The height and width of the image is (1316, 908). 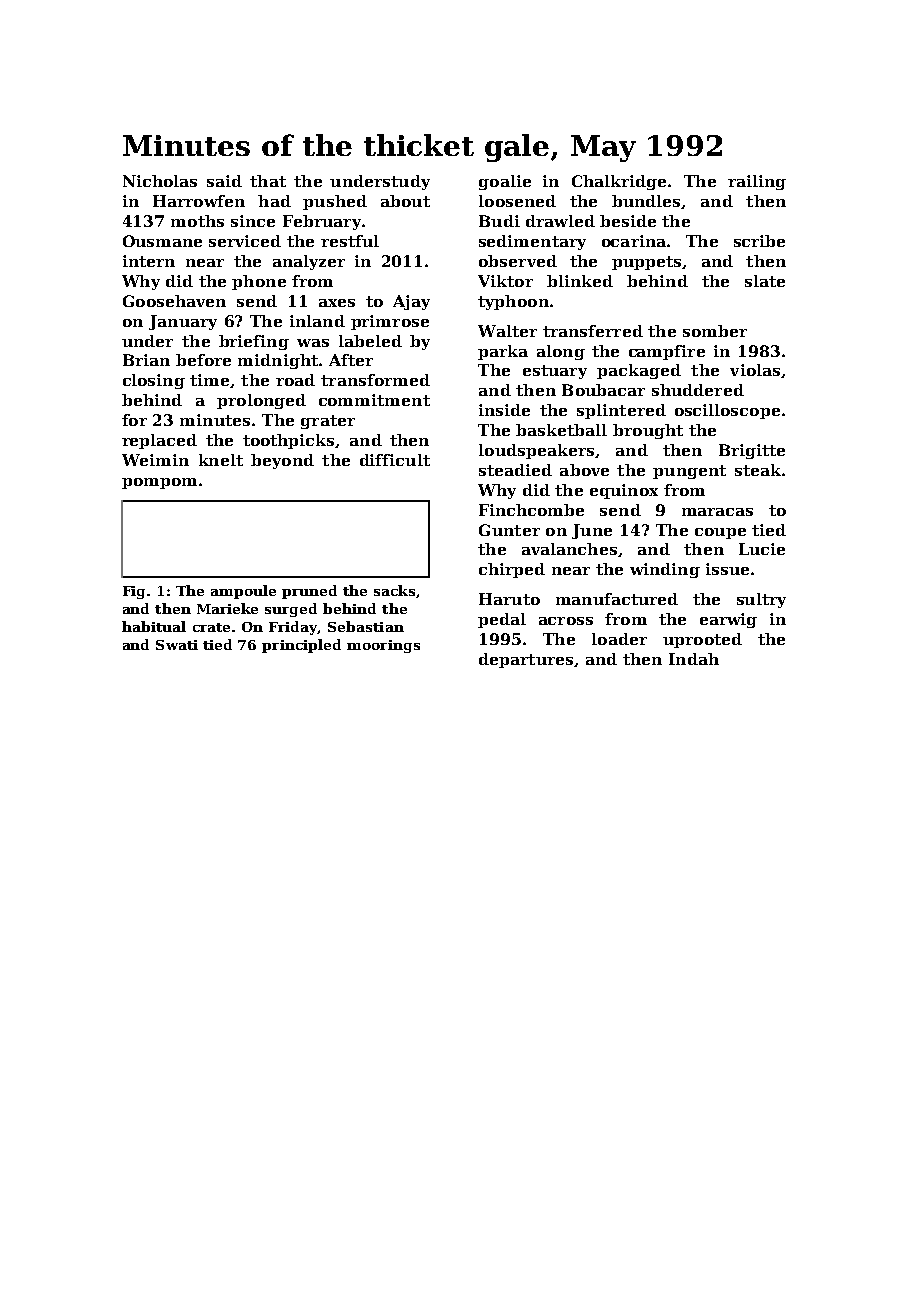 What do you see at coordinates (503, 352) in the image?
I see `parka` at bounding box center [503, 352].
